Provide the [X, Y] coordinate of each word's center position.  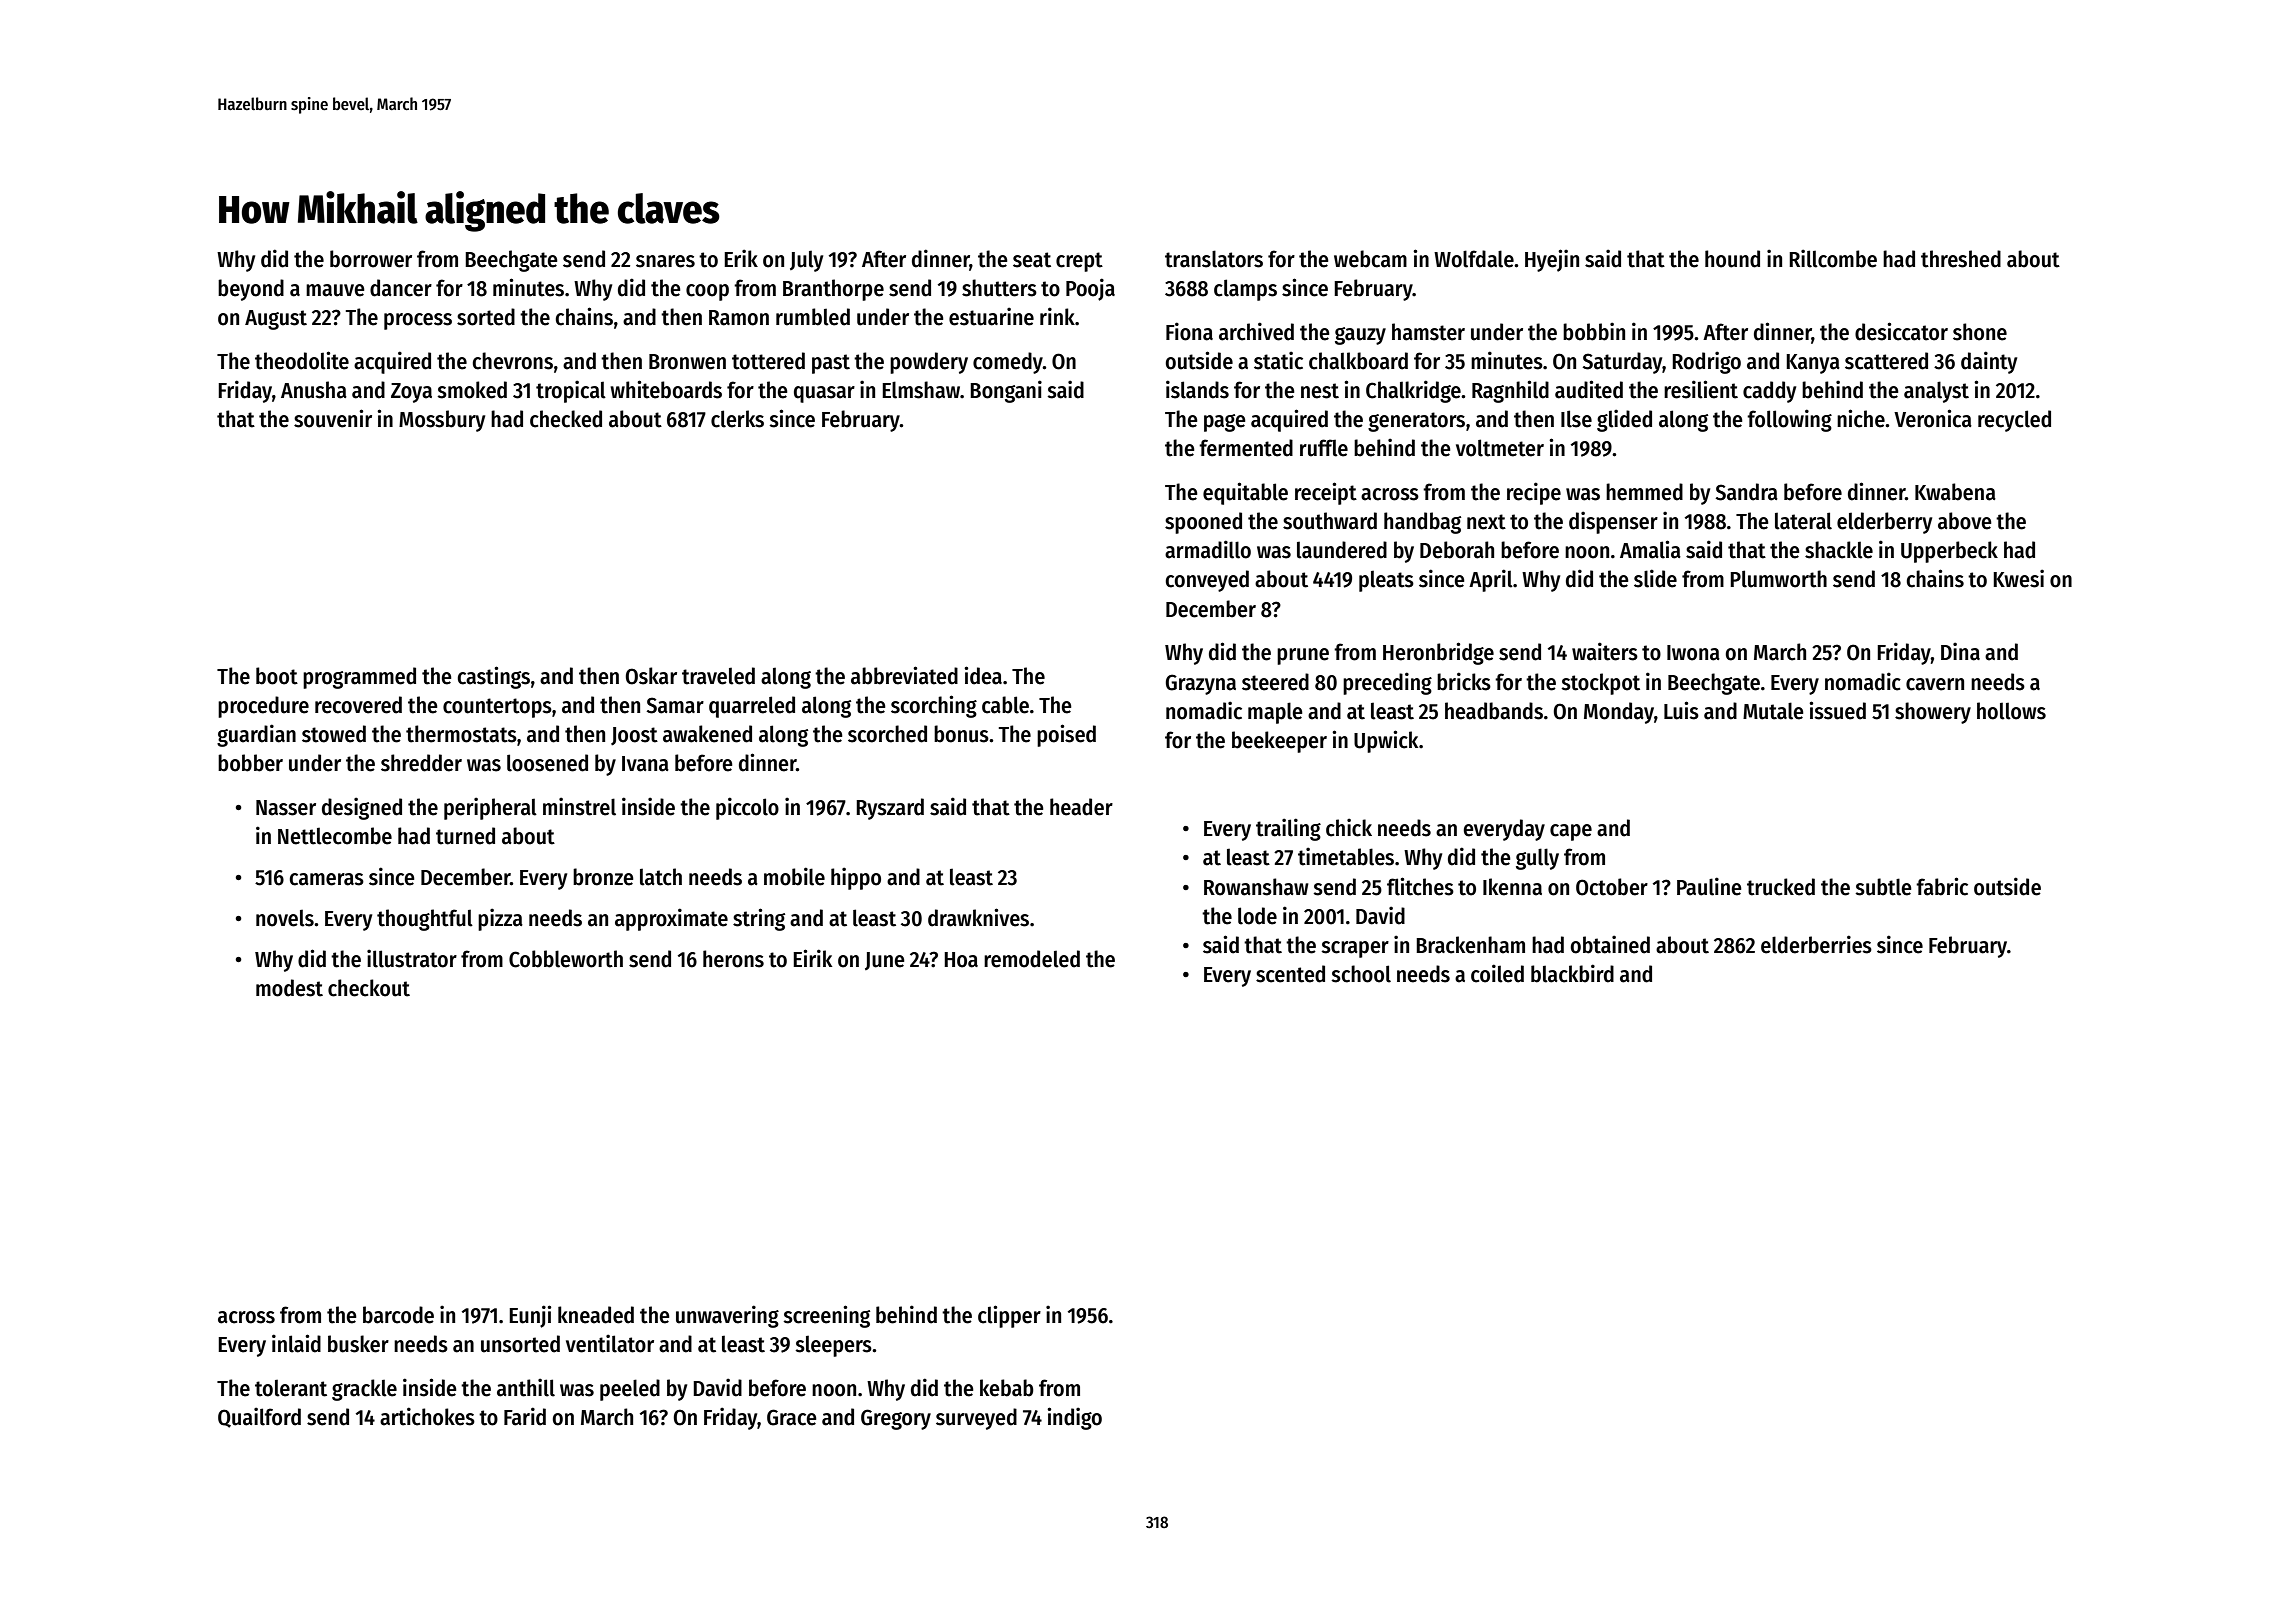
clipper [1009, 1316]
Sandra [1746, 492]
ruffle [1324, 448]
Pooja [1090, 289]
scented [1290, 974]
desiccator [1901, 331]
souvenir [333, 418]
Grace [792, 1417]
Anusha [314, 390]
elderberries [1816, 944]
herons [733, 959]
